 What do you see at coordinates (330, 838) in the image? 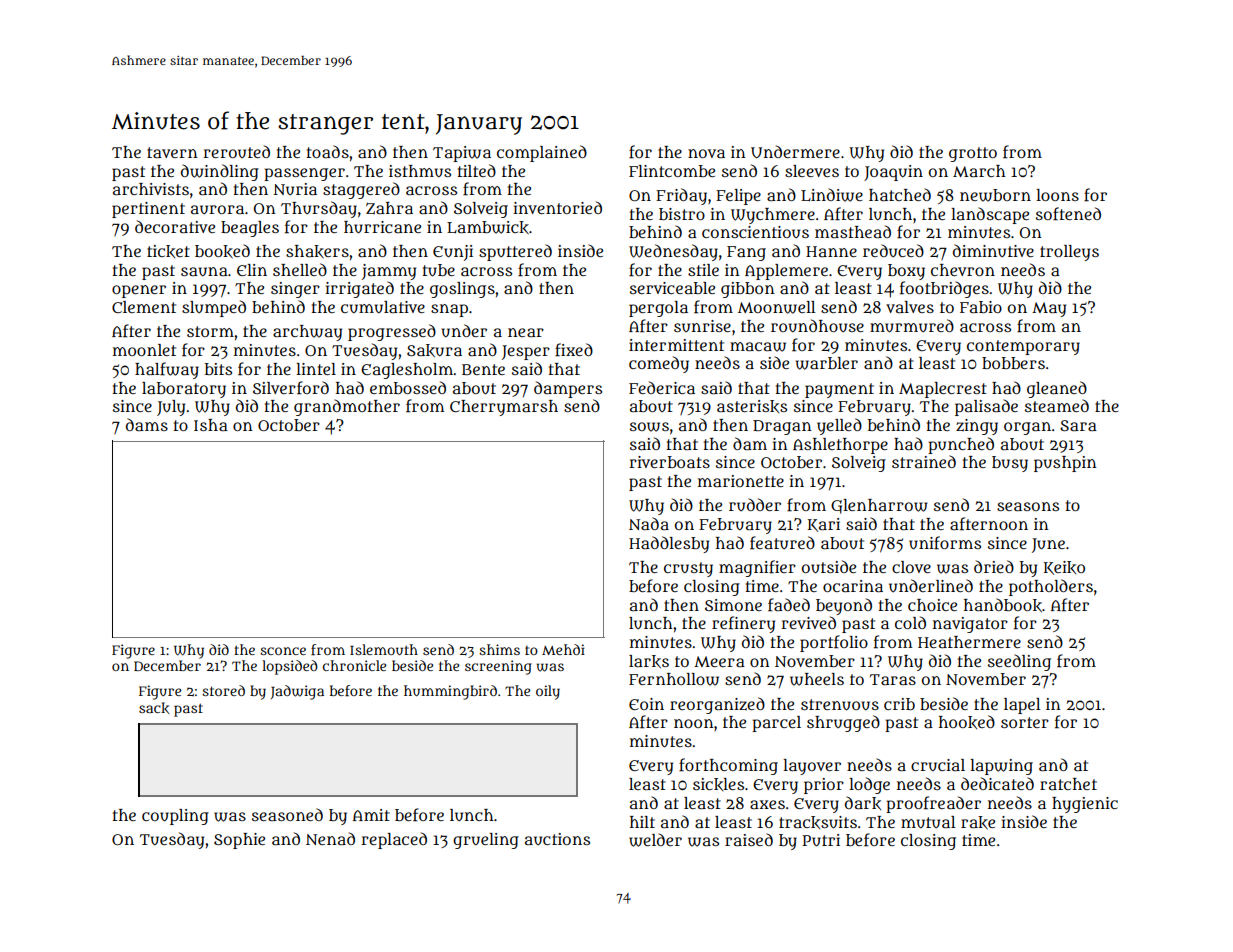
I see `Nenad` at bounding box center [330, 838].
